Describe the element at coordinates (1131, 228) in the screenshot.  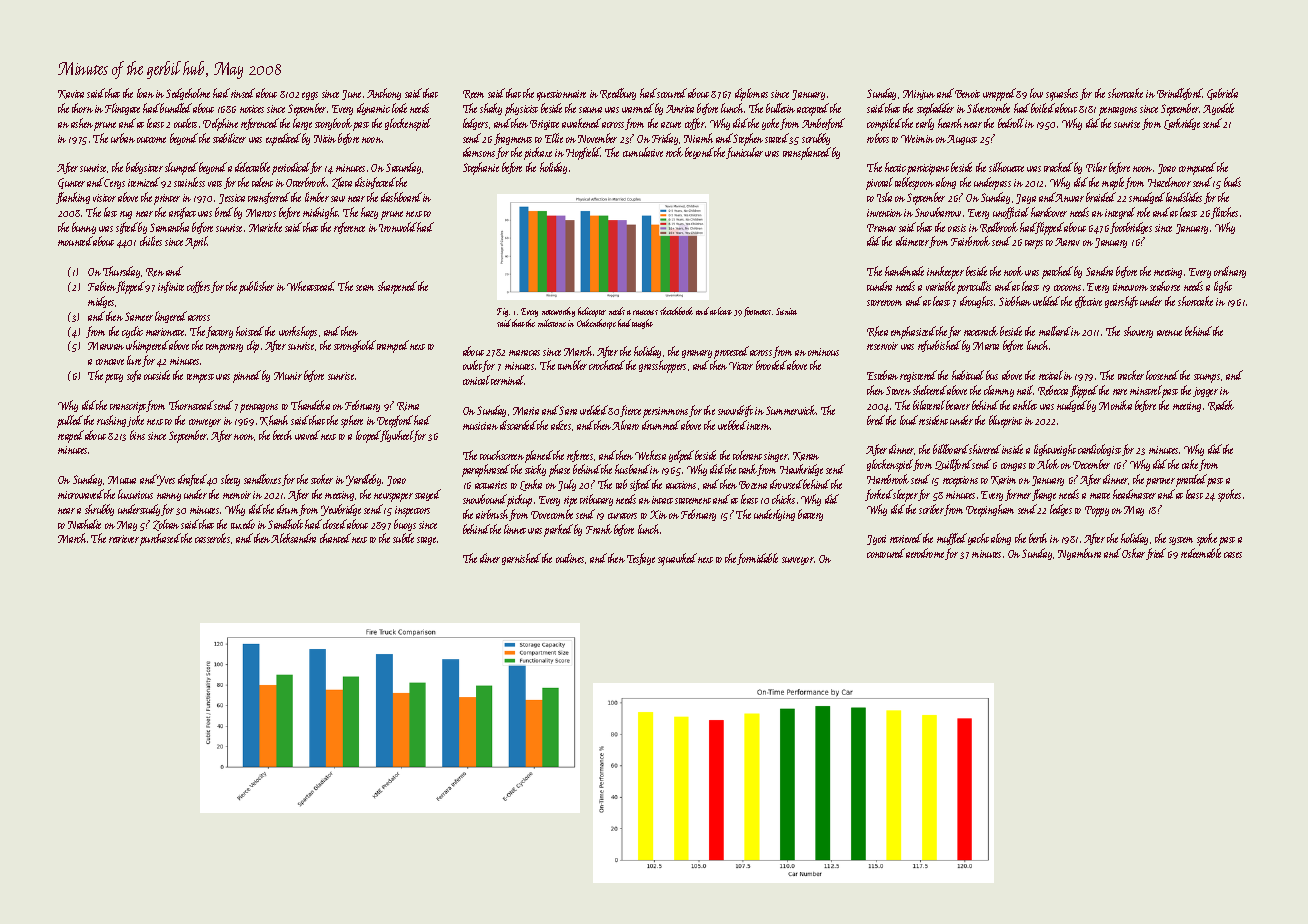
I see `footbridges` at that location.
